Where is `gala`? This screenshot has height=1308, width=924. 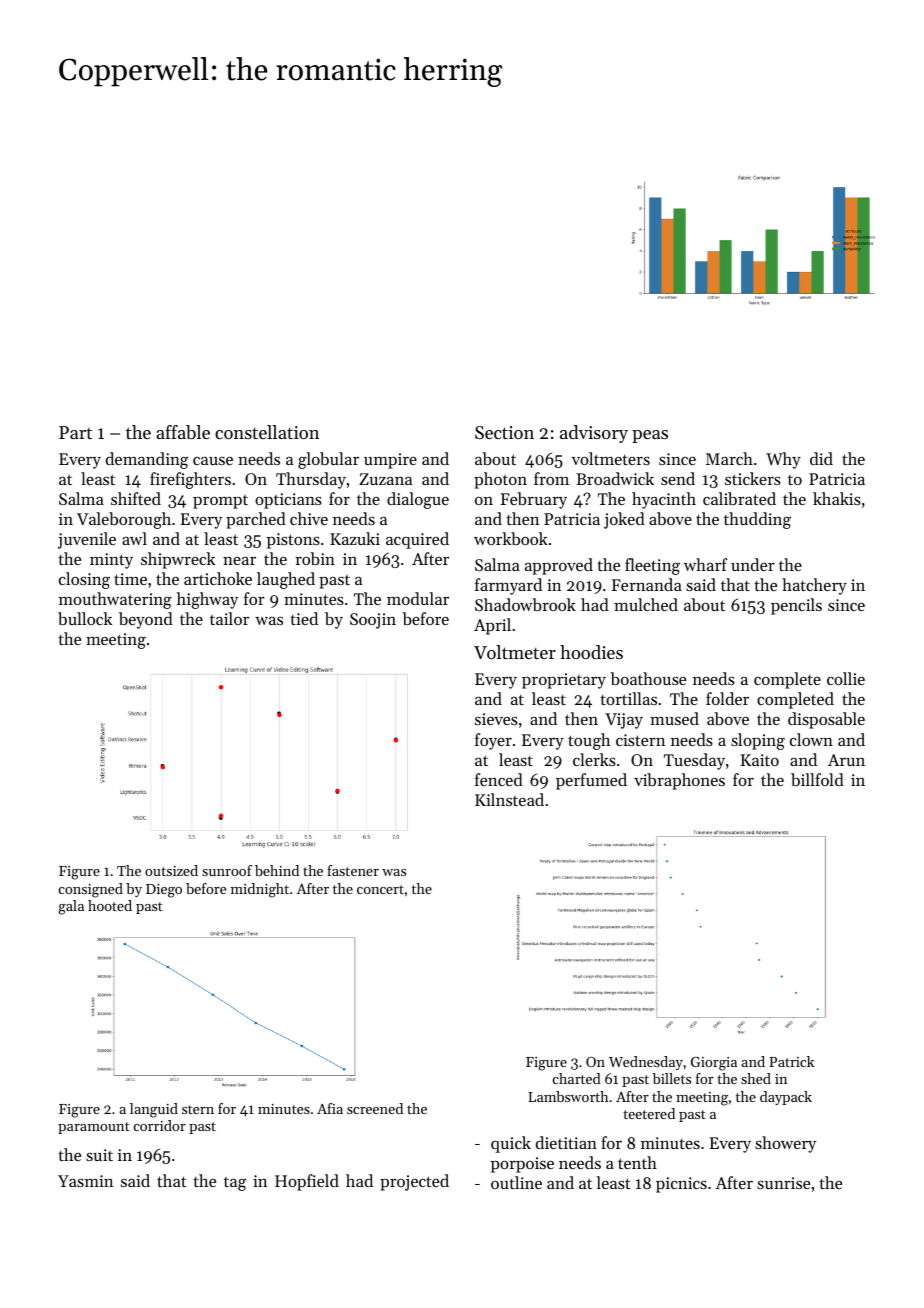 gala is located at coordinates (71, 907).
